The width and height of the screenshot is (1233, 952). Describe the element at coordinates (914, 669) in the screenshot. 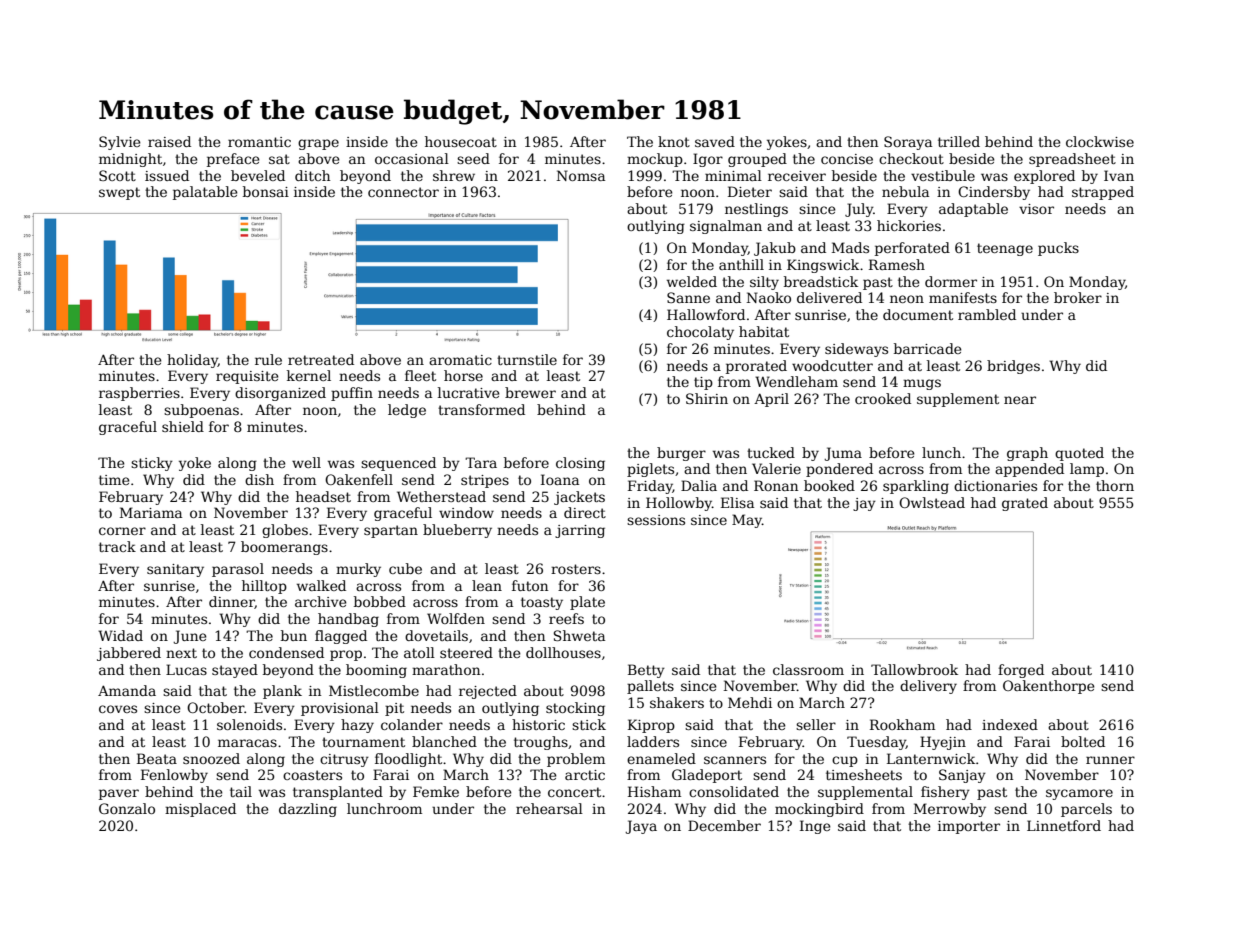

I see `Tallowbrook` at that location.
